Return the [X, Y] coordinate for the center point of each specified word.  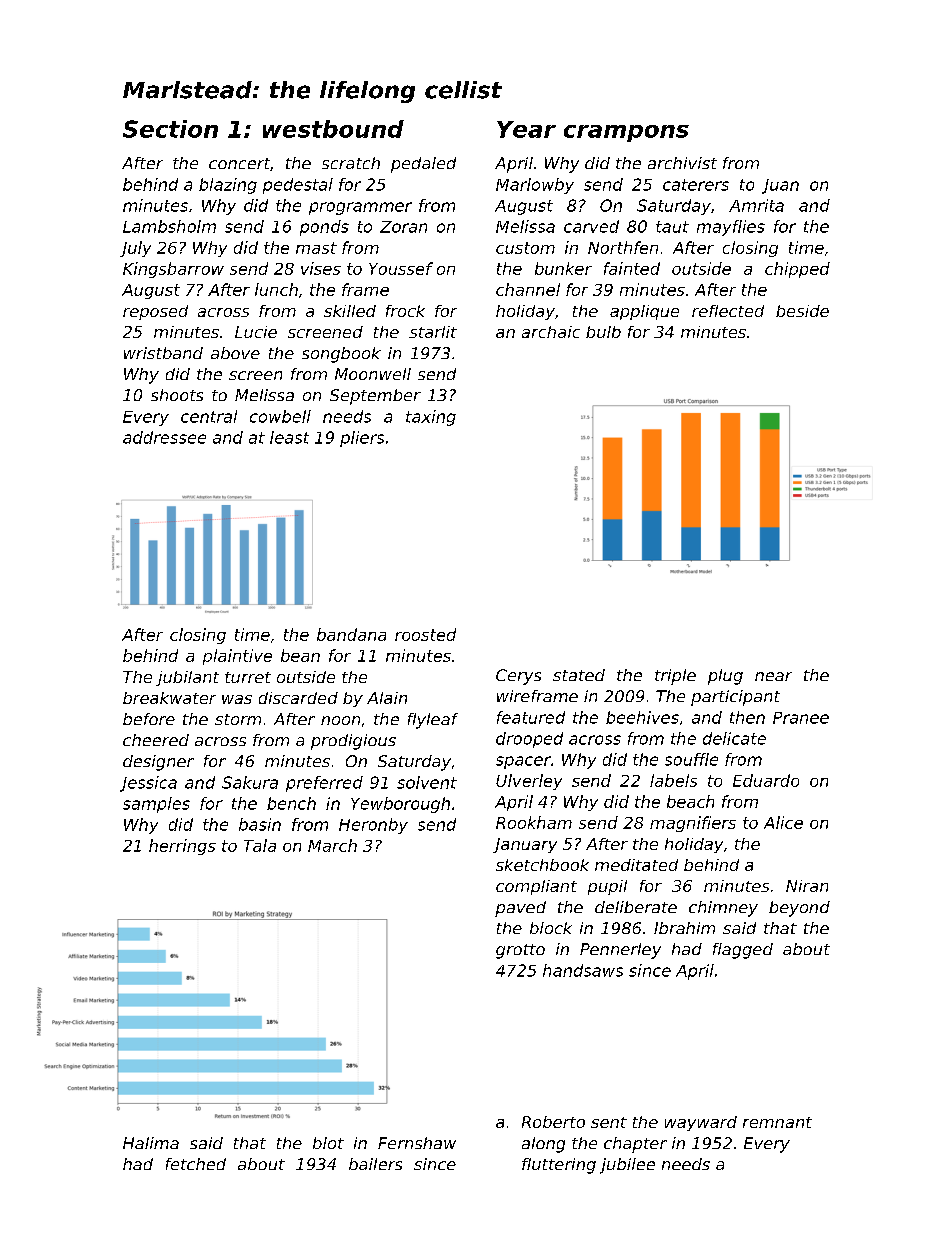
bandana [351, 634]
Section [170, 129]
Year [526, 129]
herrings [182, 847]
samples [156, 805]
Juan [780, 186]
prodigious [353, 742]
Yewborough [400, 805]
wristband [163, 353]
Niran [807, 886]
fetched [196, 1164]
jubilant [187, 678]
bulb [603, 332]
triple [675, 677]
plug [725, 677]
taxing [431, 418]
